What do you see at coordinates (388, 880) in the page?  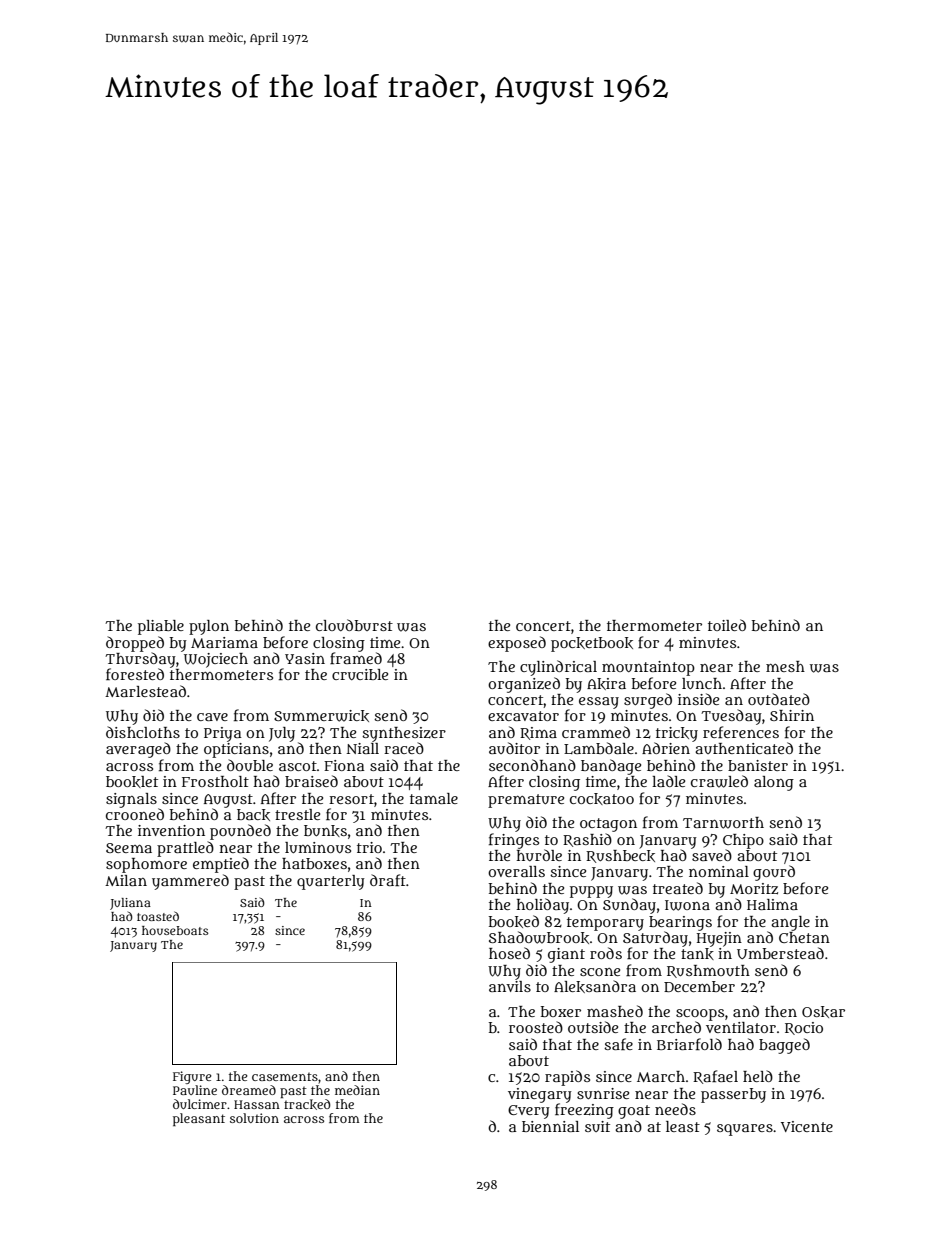 I see `draft` at bounding box center [388, 880].
